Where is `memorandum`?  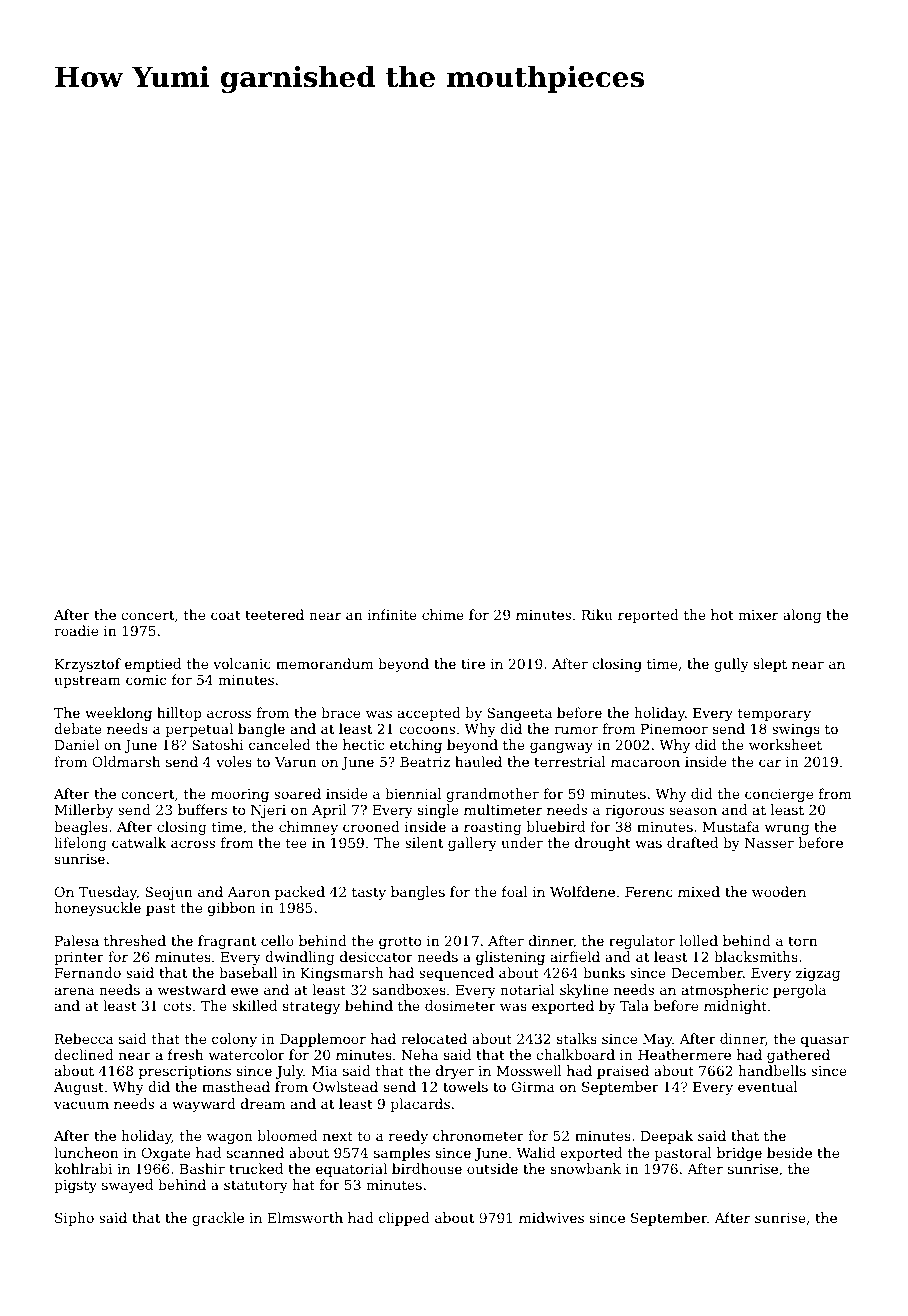 memorandum is located at coordinates (324, 663).
